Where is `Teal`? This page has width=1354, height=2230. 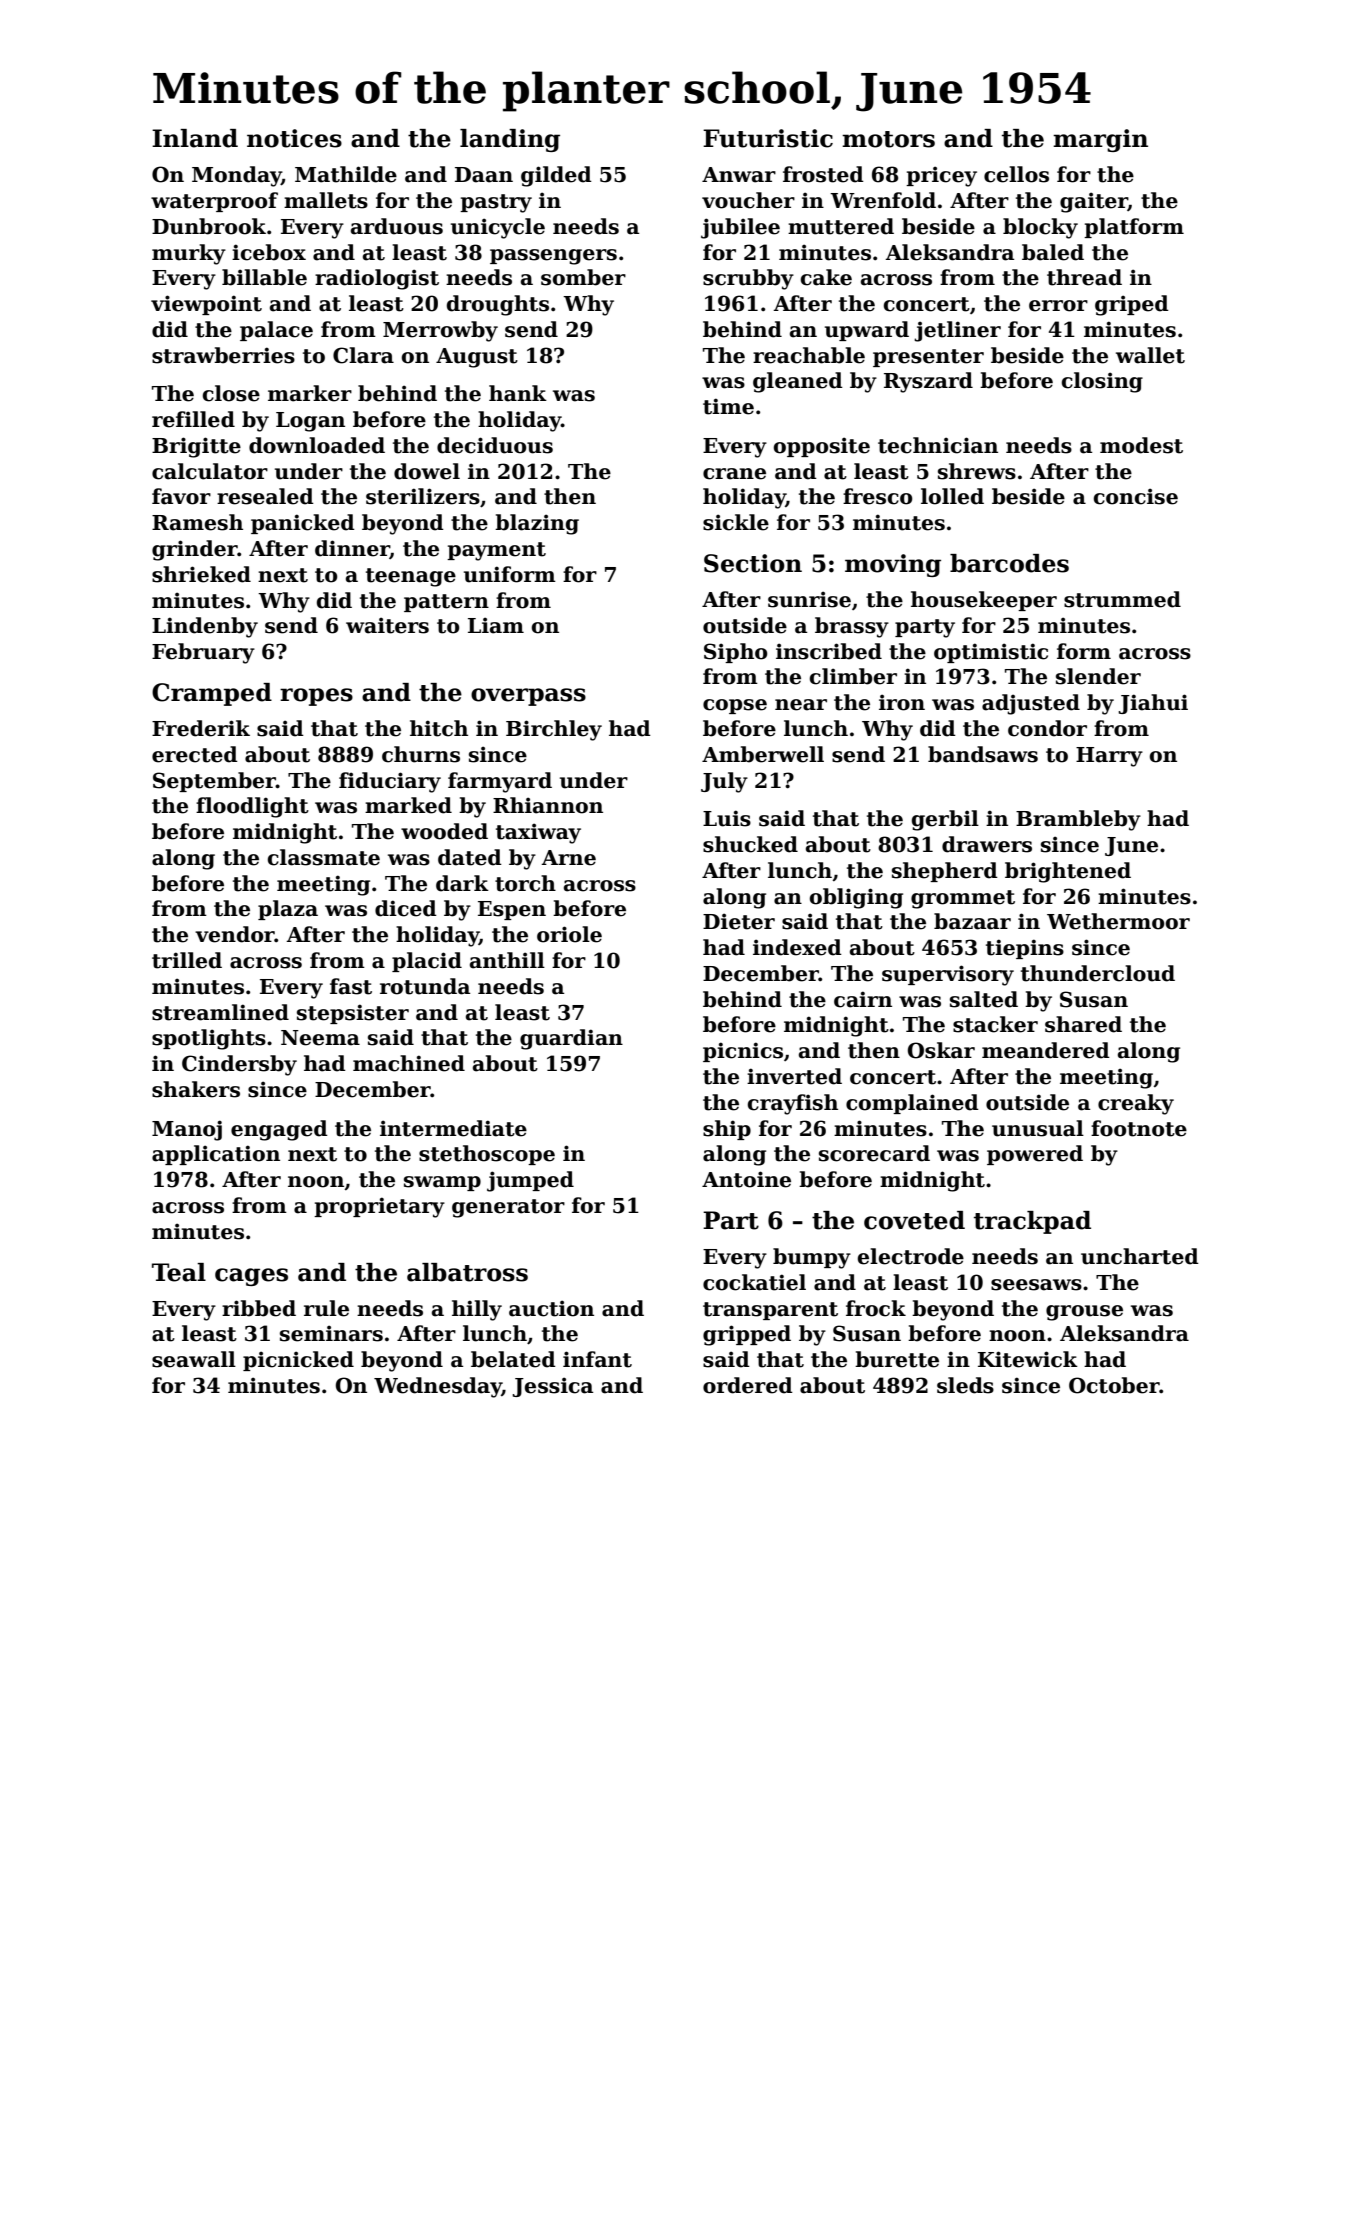
Teal is located at coordinates (179, 1272).
